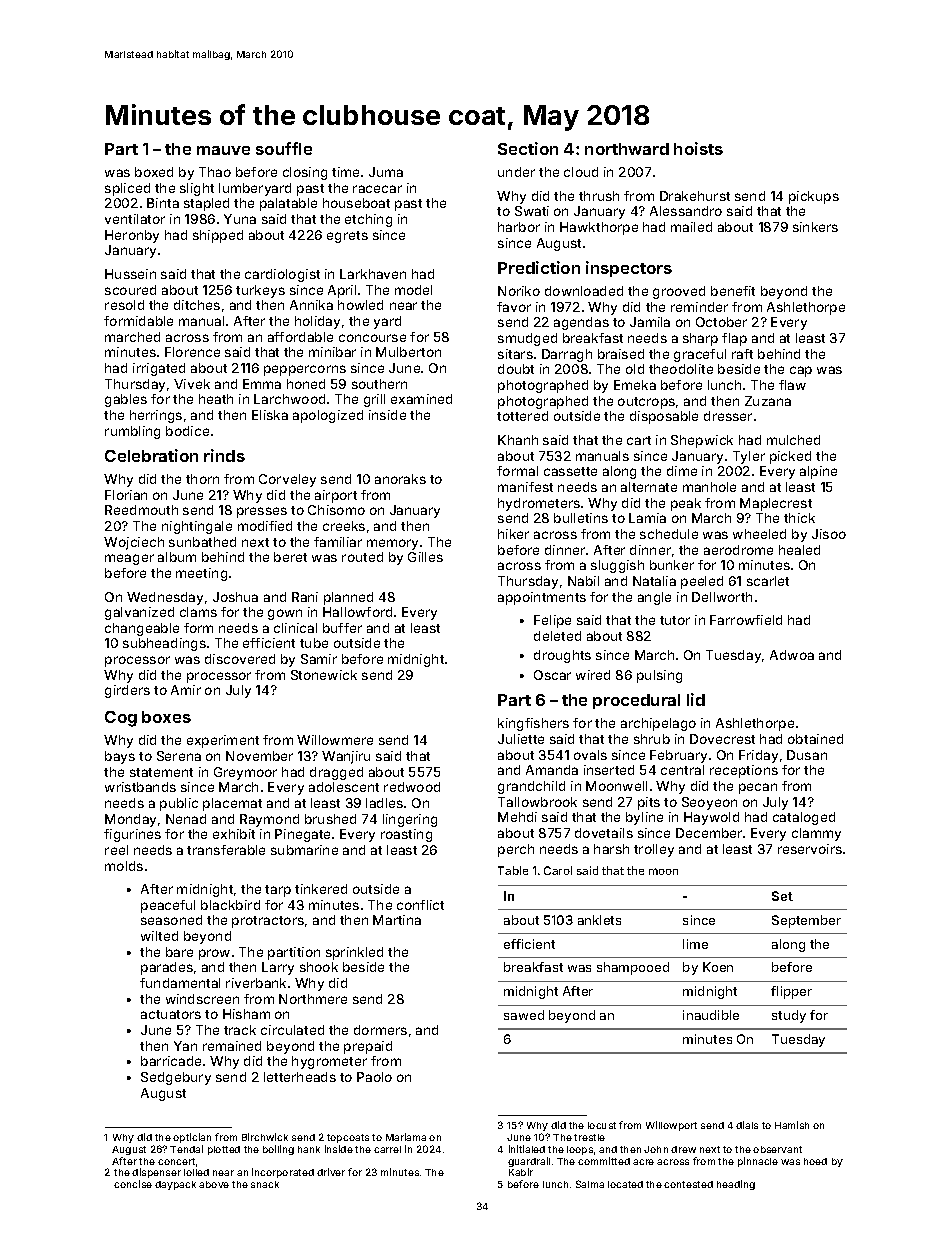 Image resolution: width=952 pixels, height=1233 pixels. What do you see at coordinates (768, 581) in the document?
I see `scarlet` at bounding box center [768, 581].
